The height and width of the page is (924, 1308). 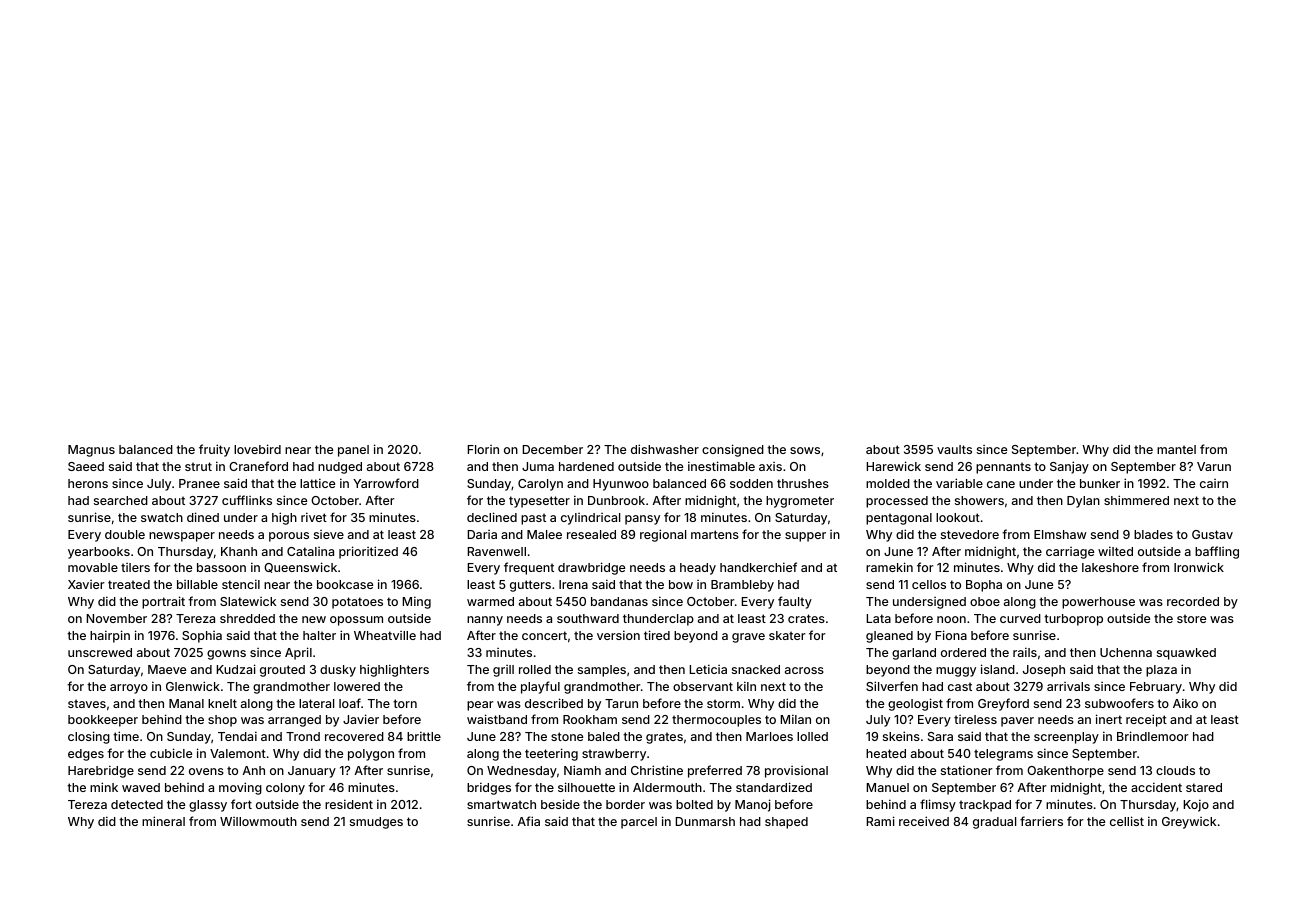 What do you see at coordinates (625, 804) in the page?
I see `border` at bounding box center [625, 804].
